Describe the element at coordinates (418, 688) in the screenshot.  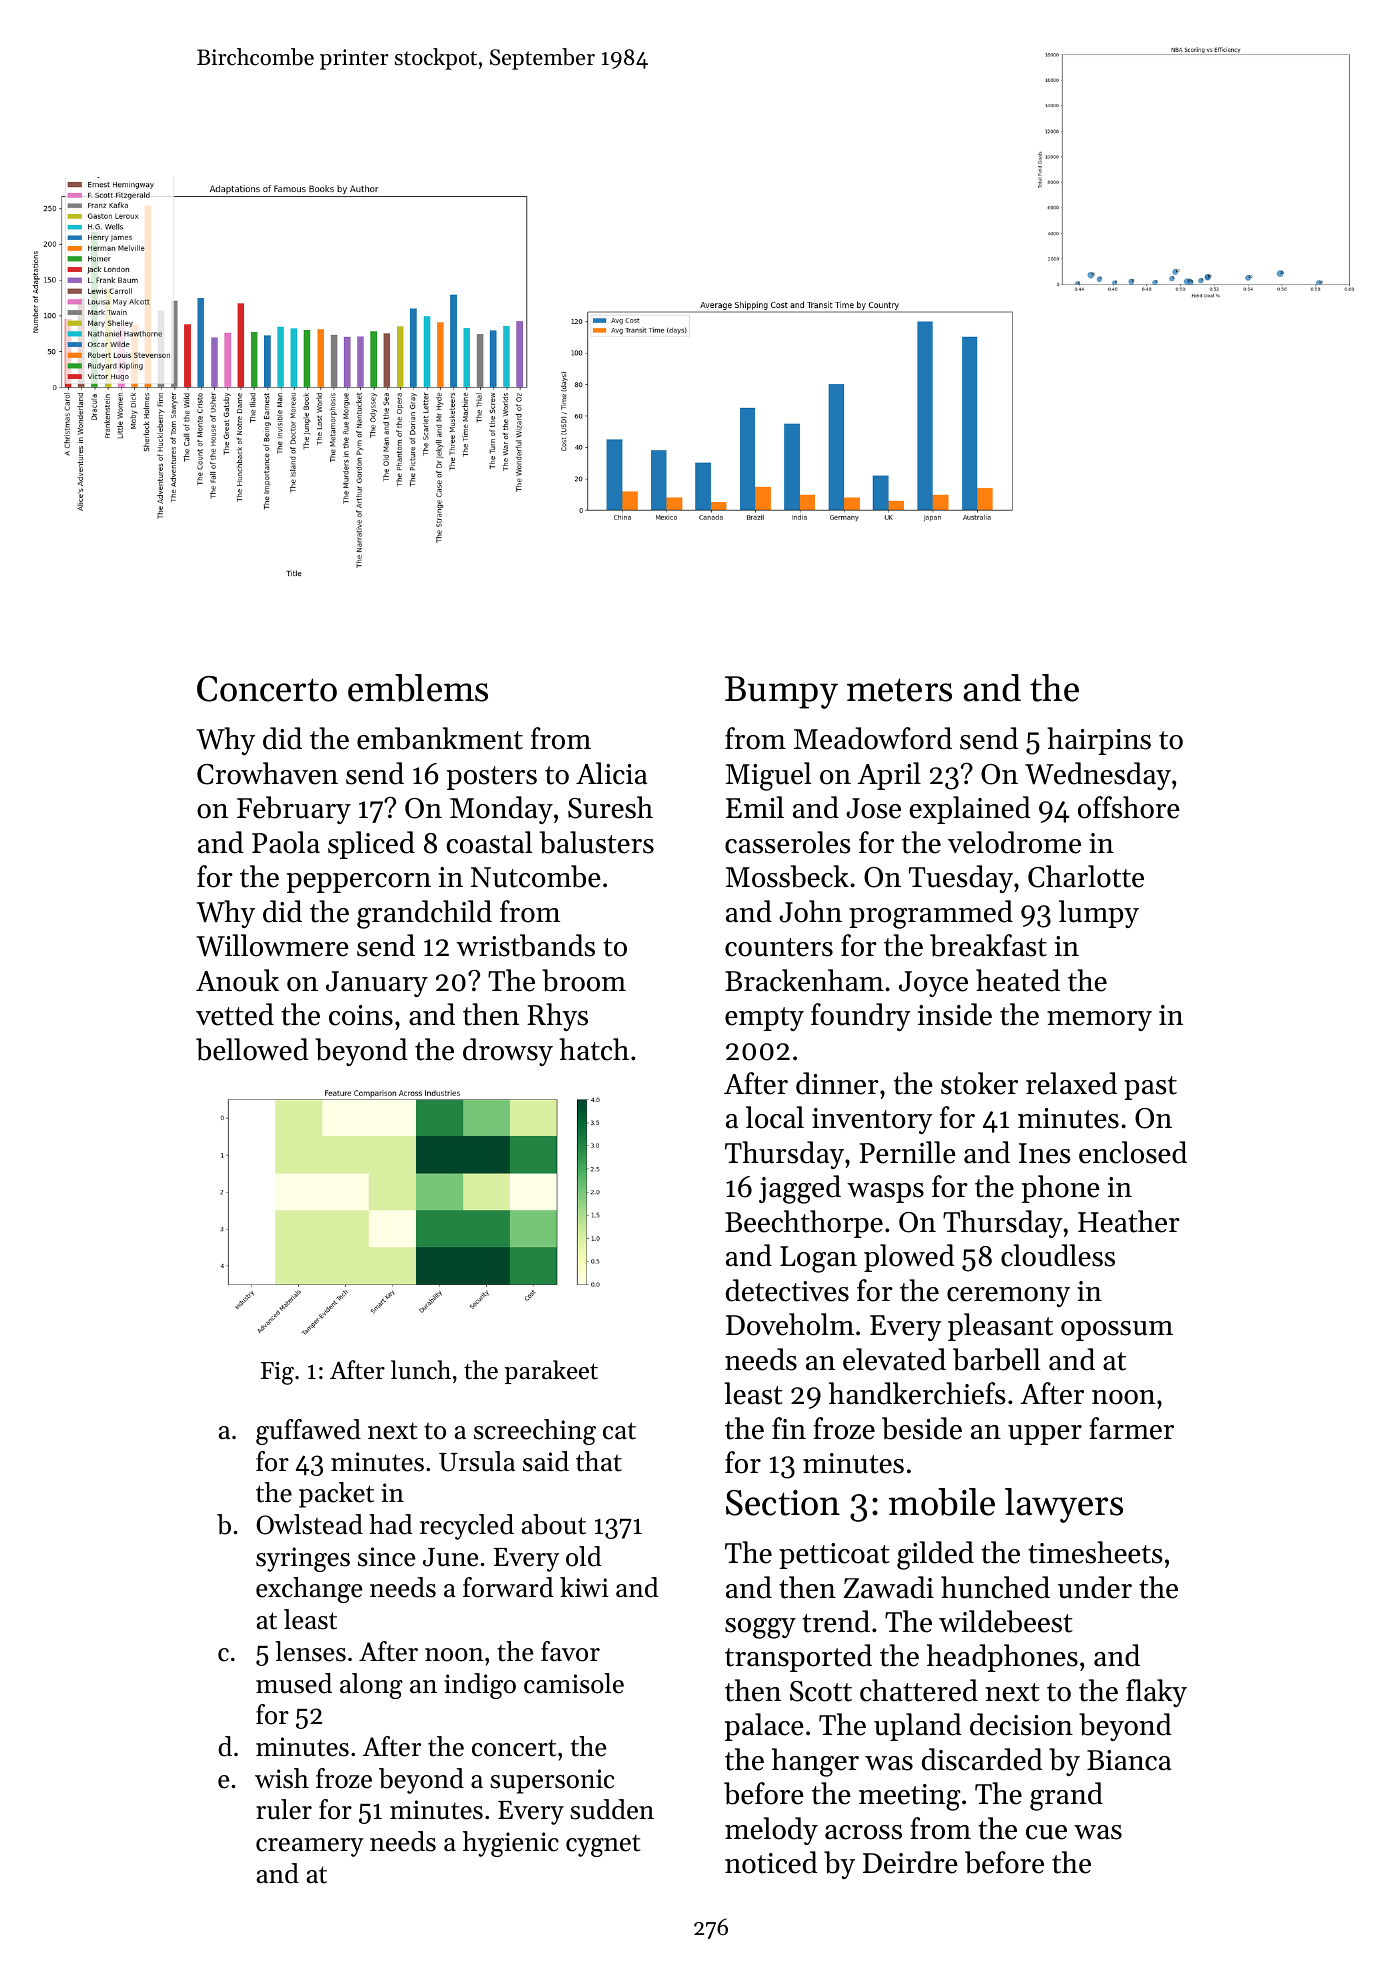
I see `emblems` at that location.
